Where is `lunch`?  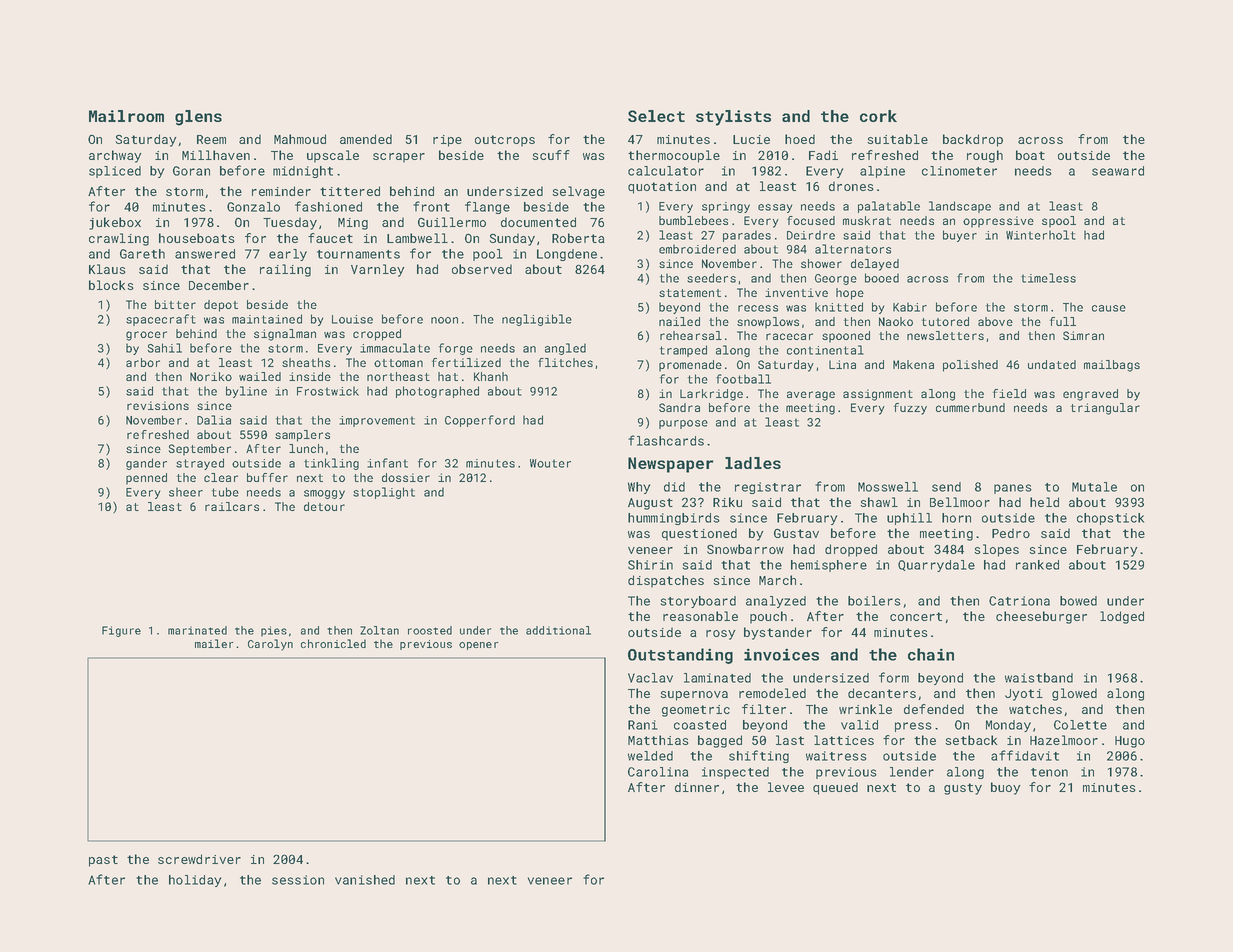 lunch is located at coordinates (306, 448).
